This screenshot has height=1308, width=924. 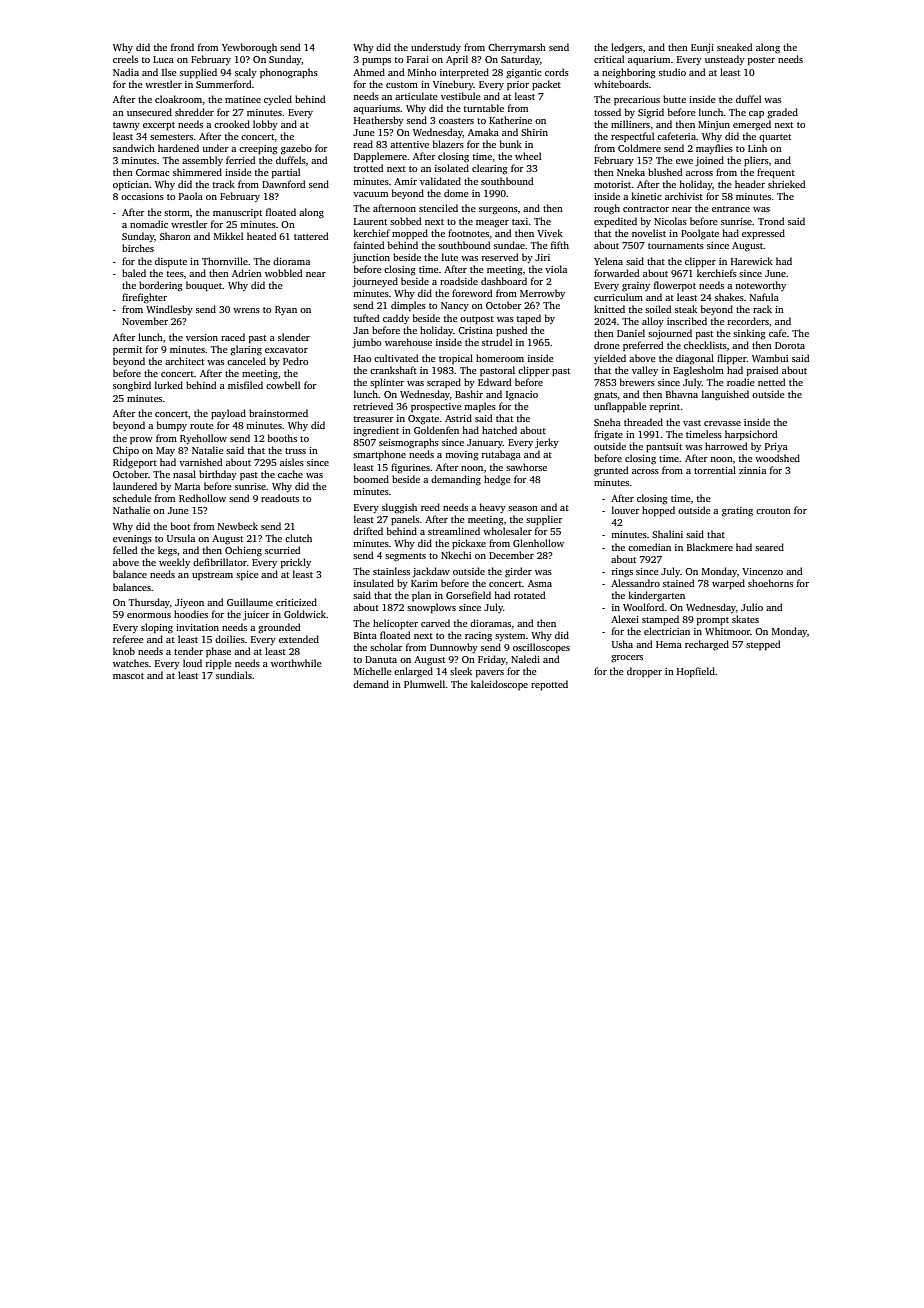 I want to click on tournaments, so click(x=676, y=246).
